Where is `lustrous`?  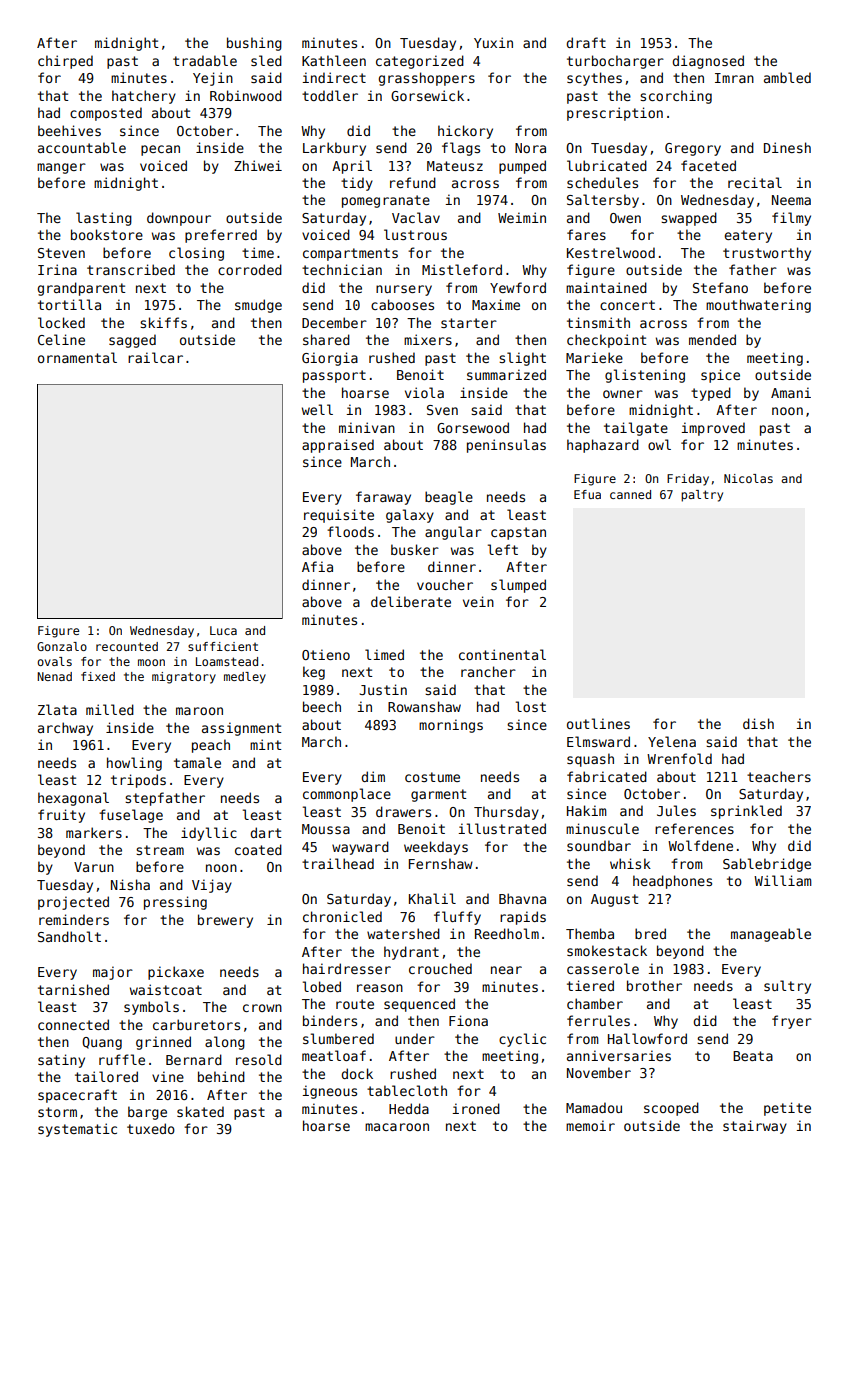 lustrous is located at coordinates (415, 234).
